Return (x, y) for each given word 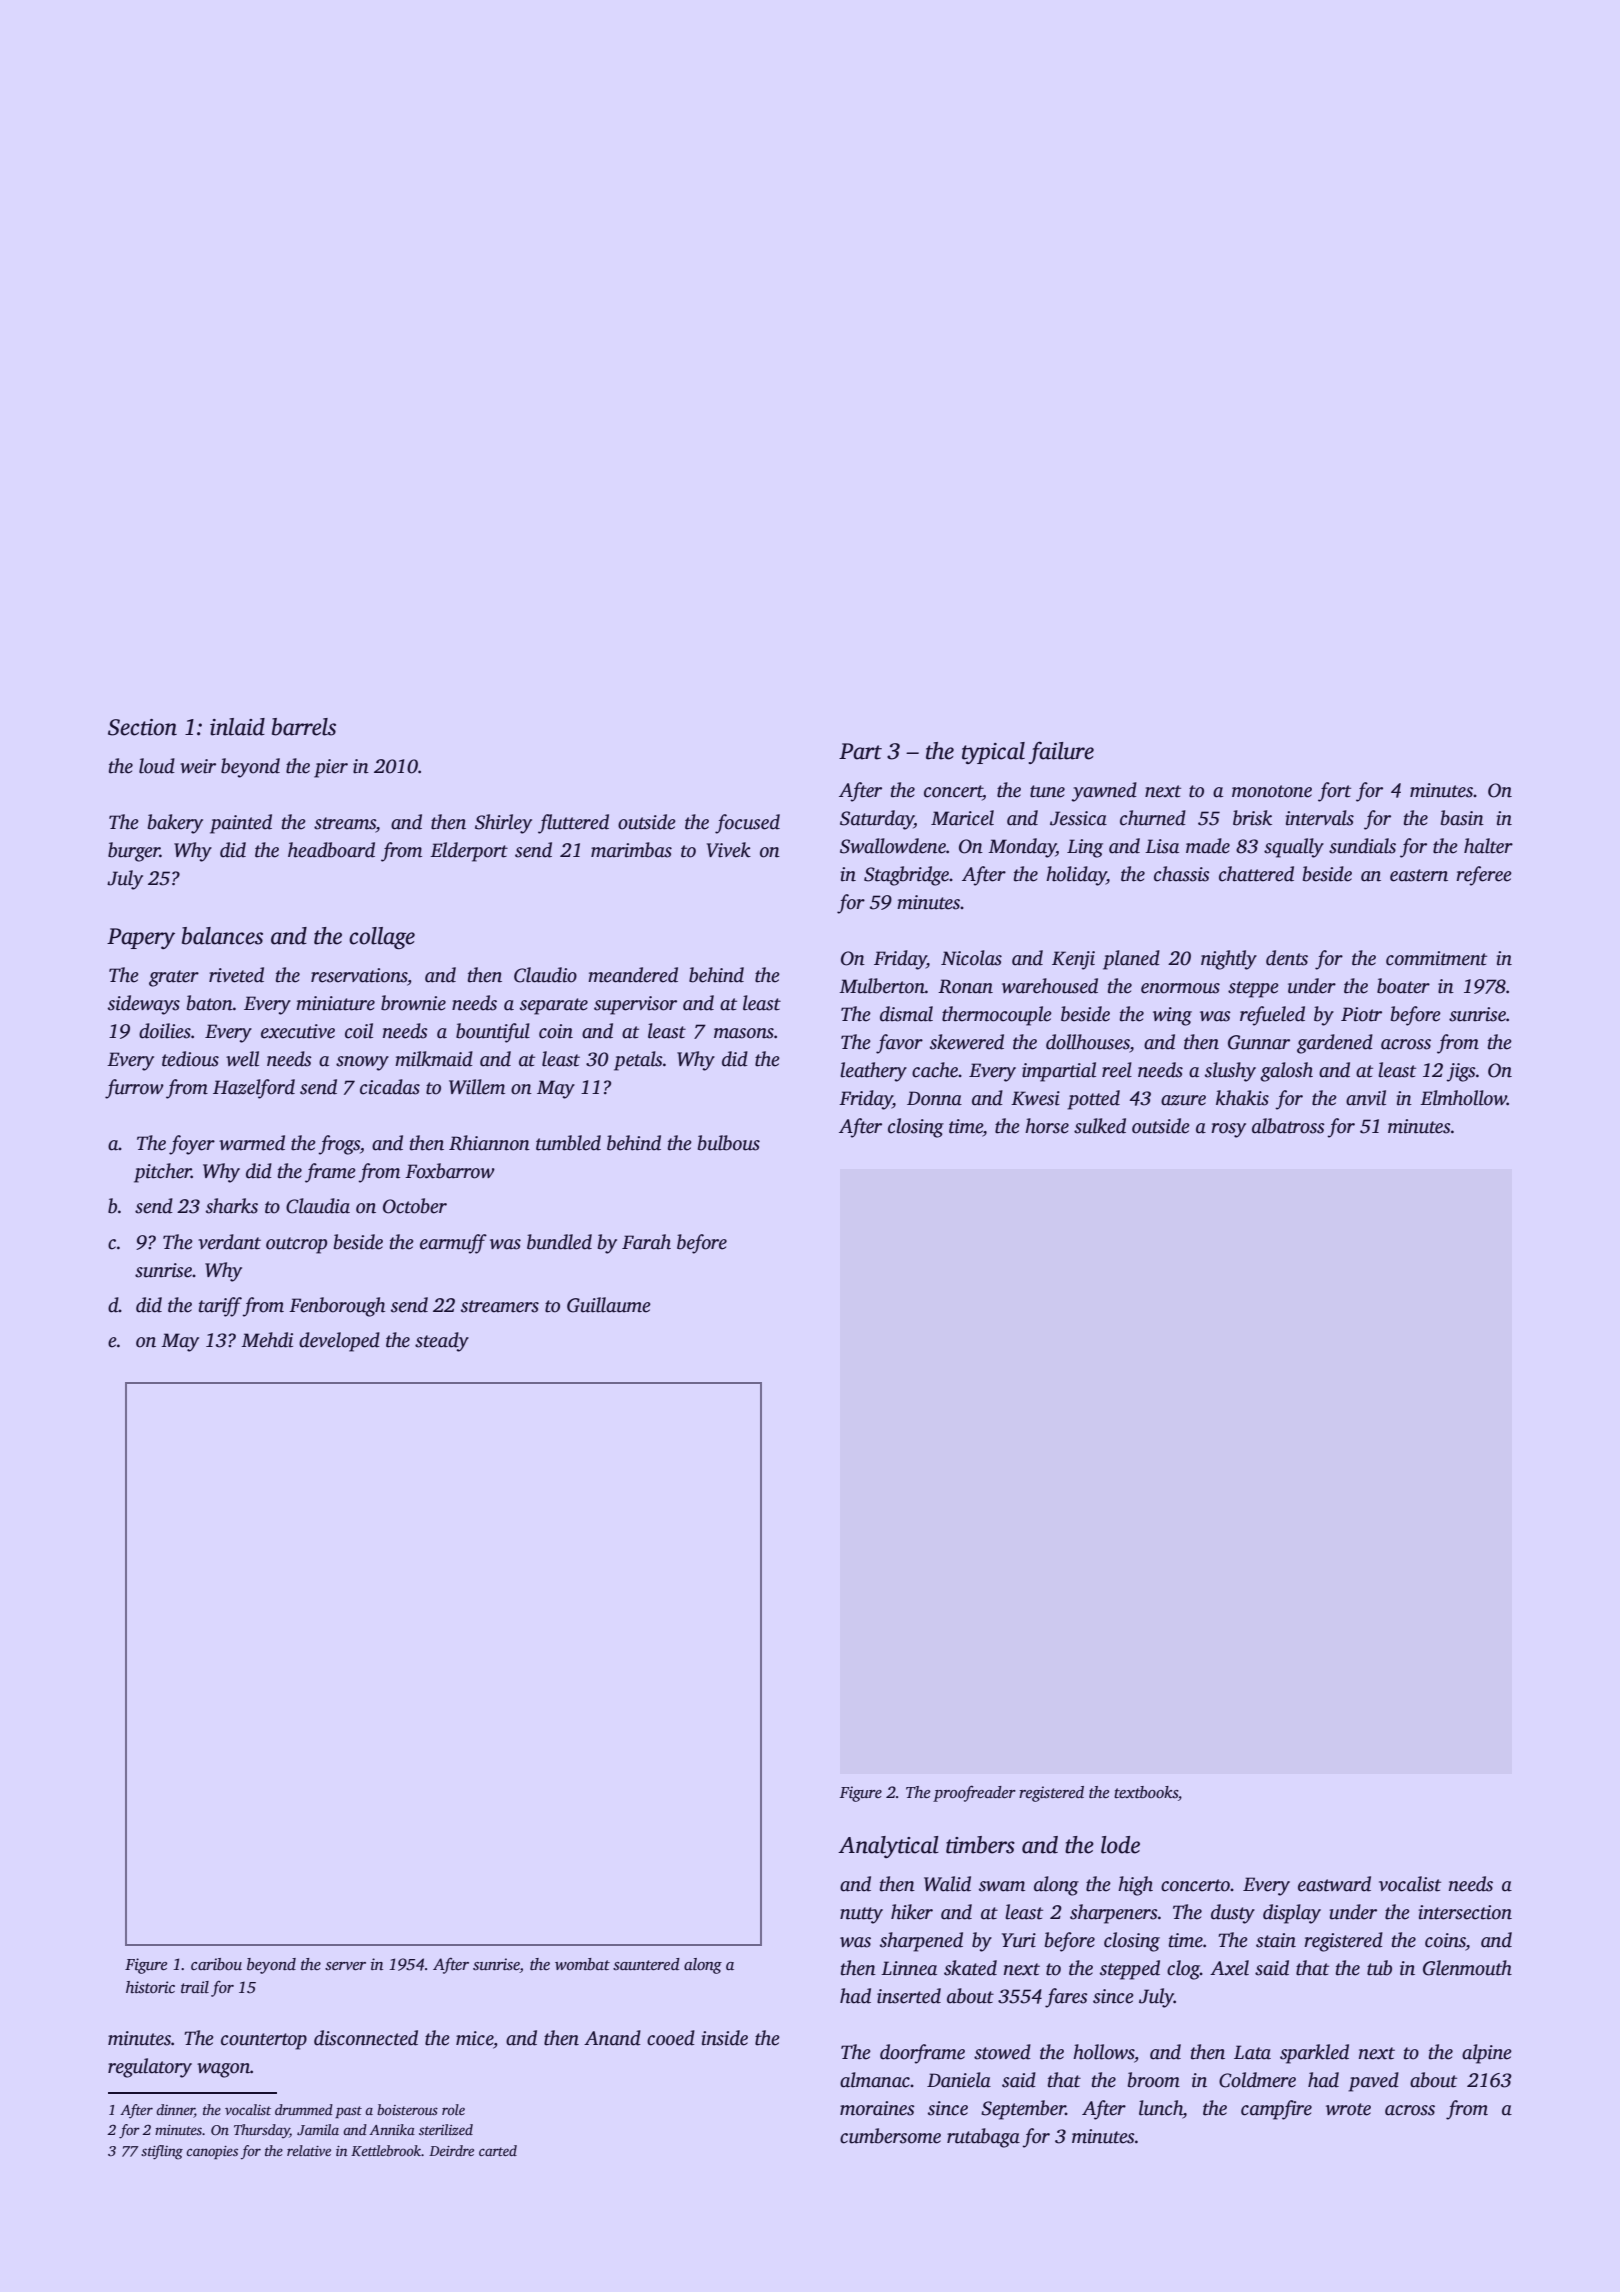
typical (993, 753)
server (345, 1966)
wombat (582, 1964)
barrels (304, 727)
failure (1061, 752)
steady (442, 1342)
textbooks (1146, 1792)
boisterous (407, 2109)
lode (1120, 1845)
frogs (339, 1145)
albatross (1288, 1126)
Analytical (888, 1847)
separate (554, 1006)
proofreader (974, 1793)
